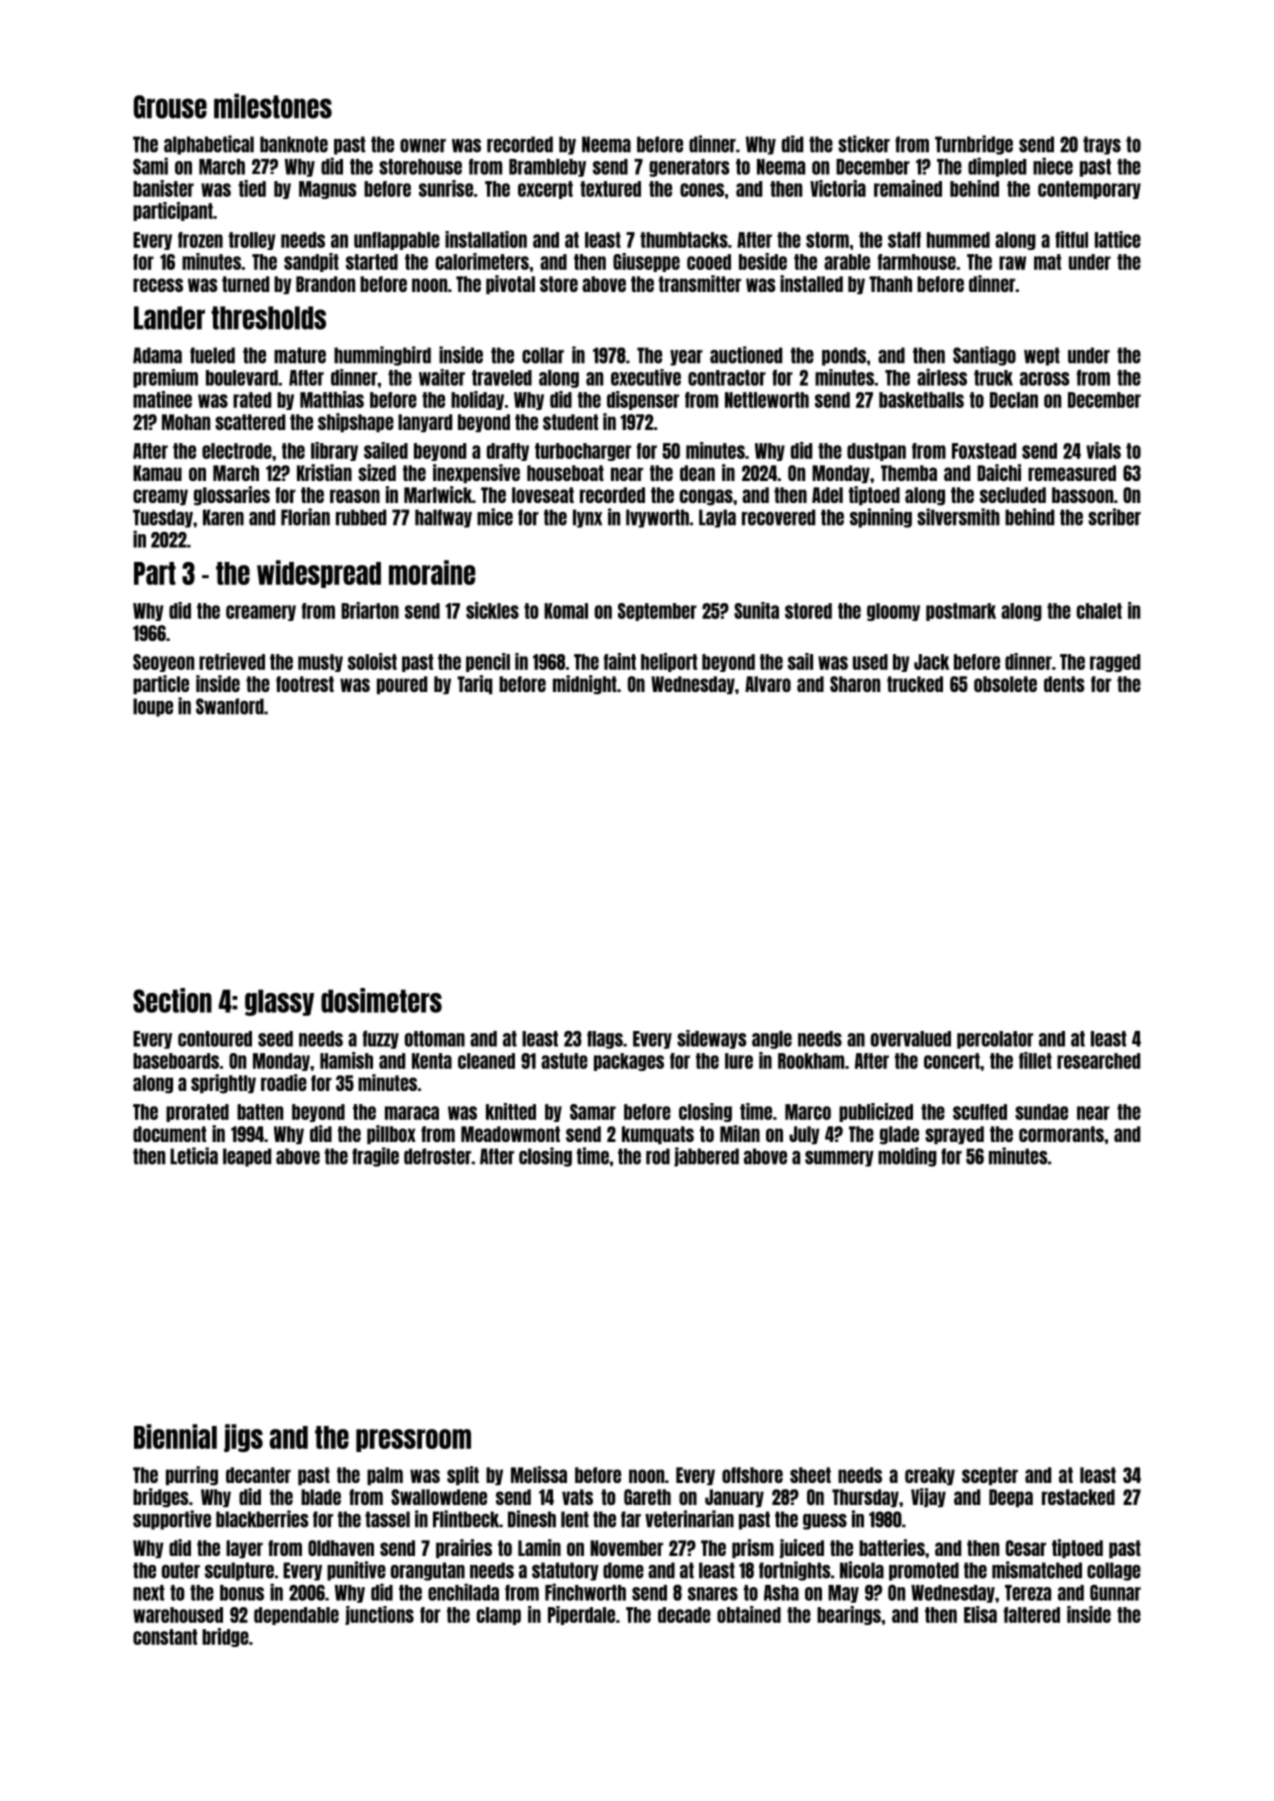 The width and height of the screenshot is (1274, 1801). I want to click on dents, so click(1064, 684).
